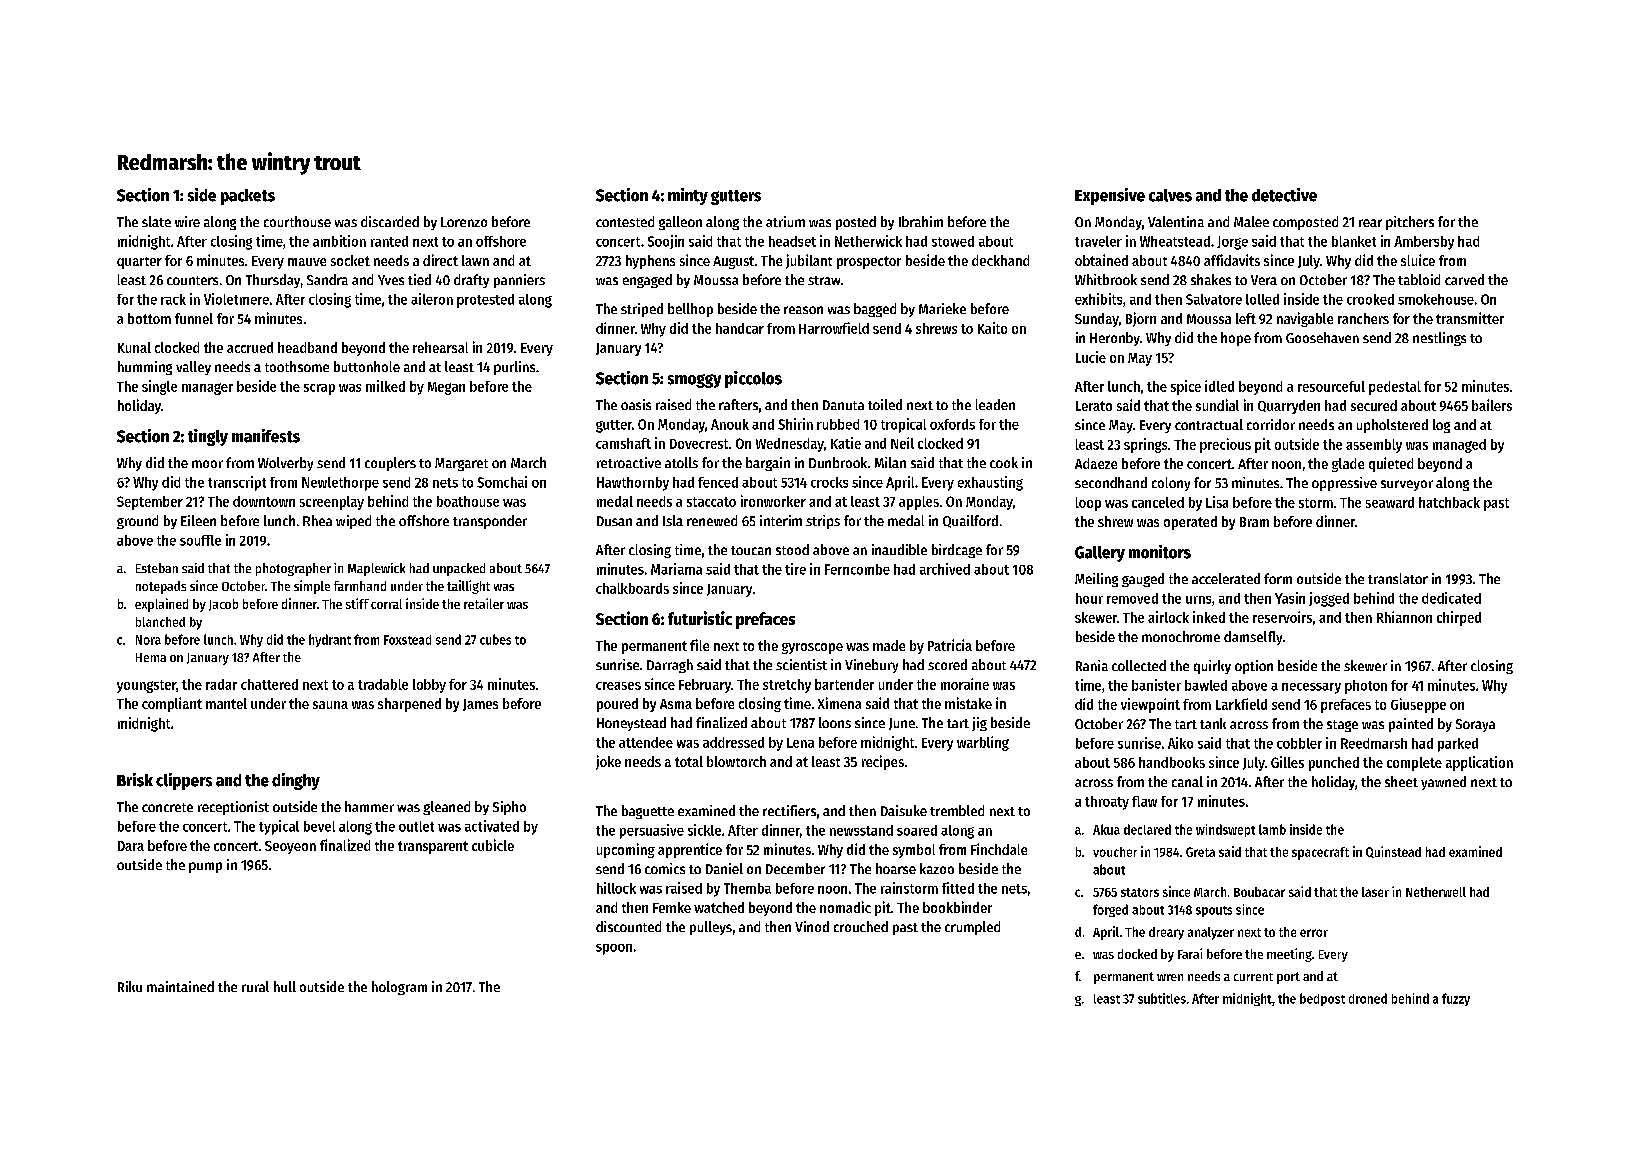 The image size is (1633, 1154). I want to click on minty, so click(688, 196).
